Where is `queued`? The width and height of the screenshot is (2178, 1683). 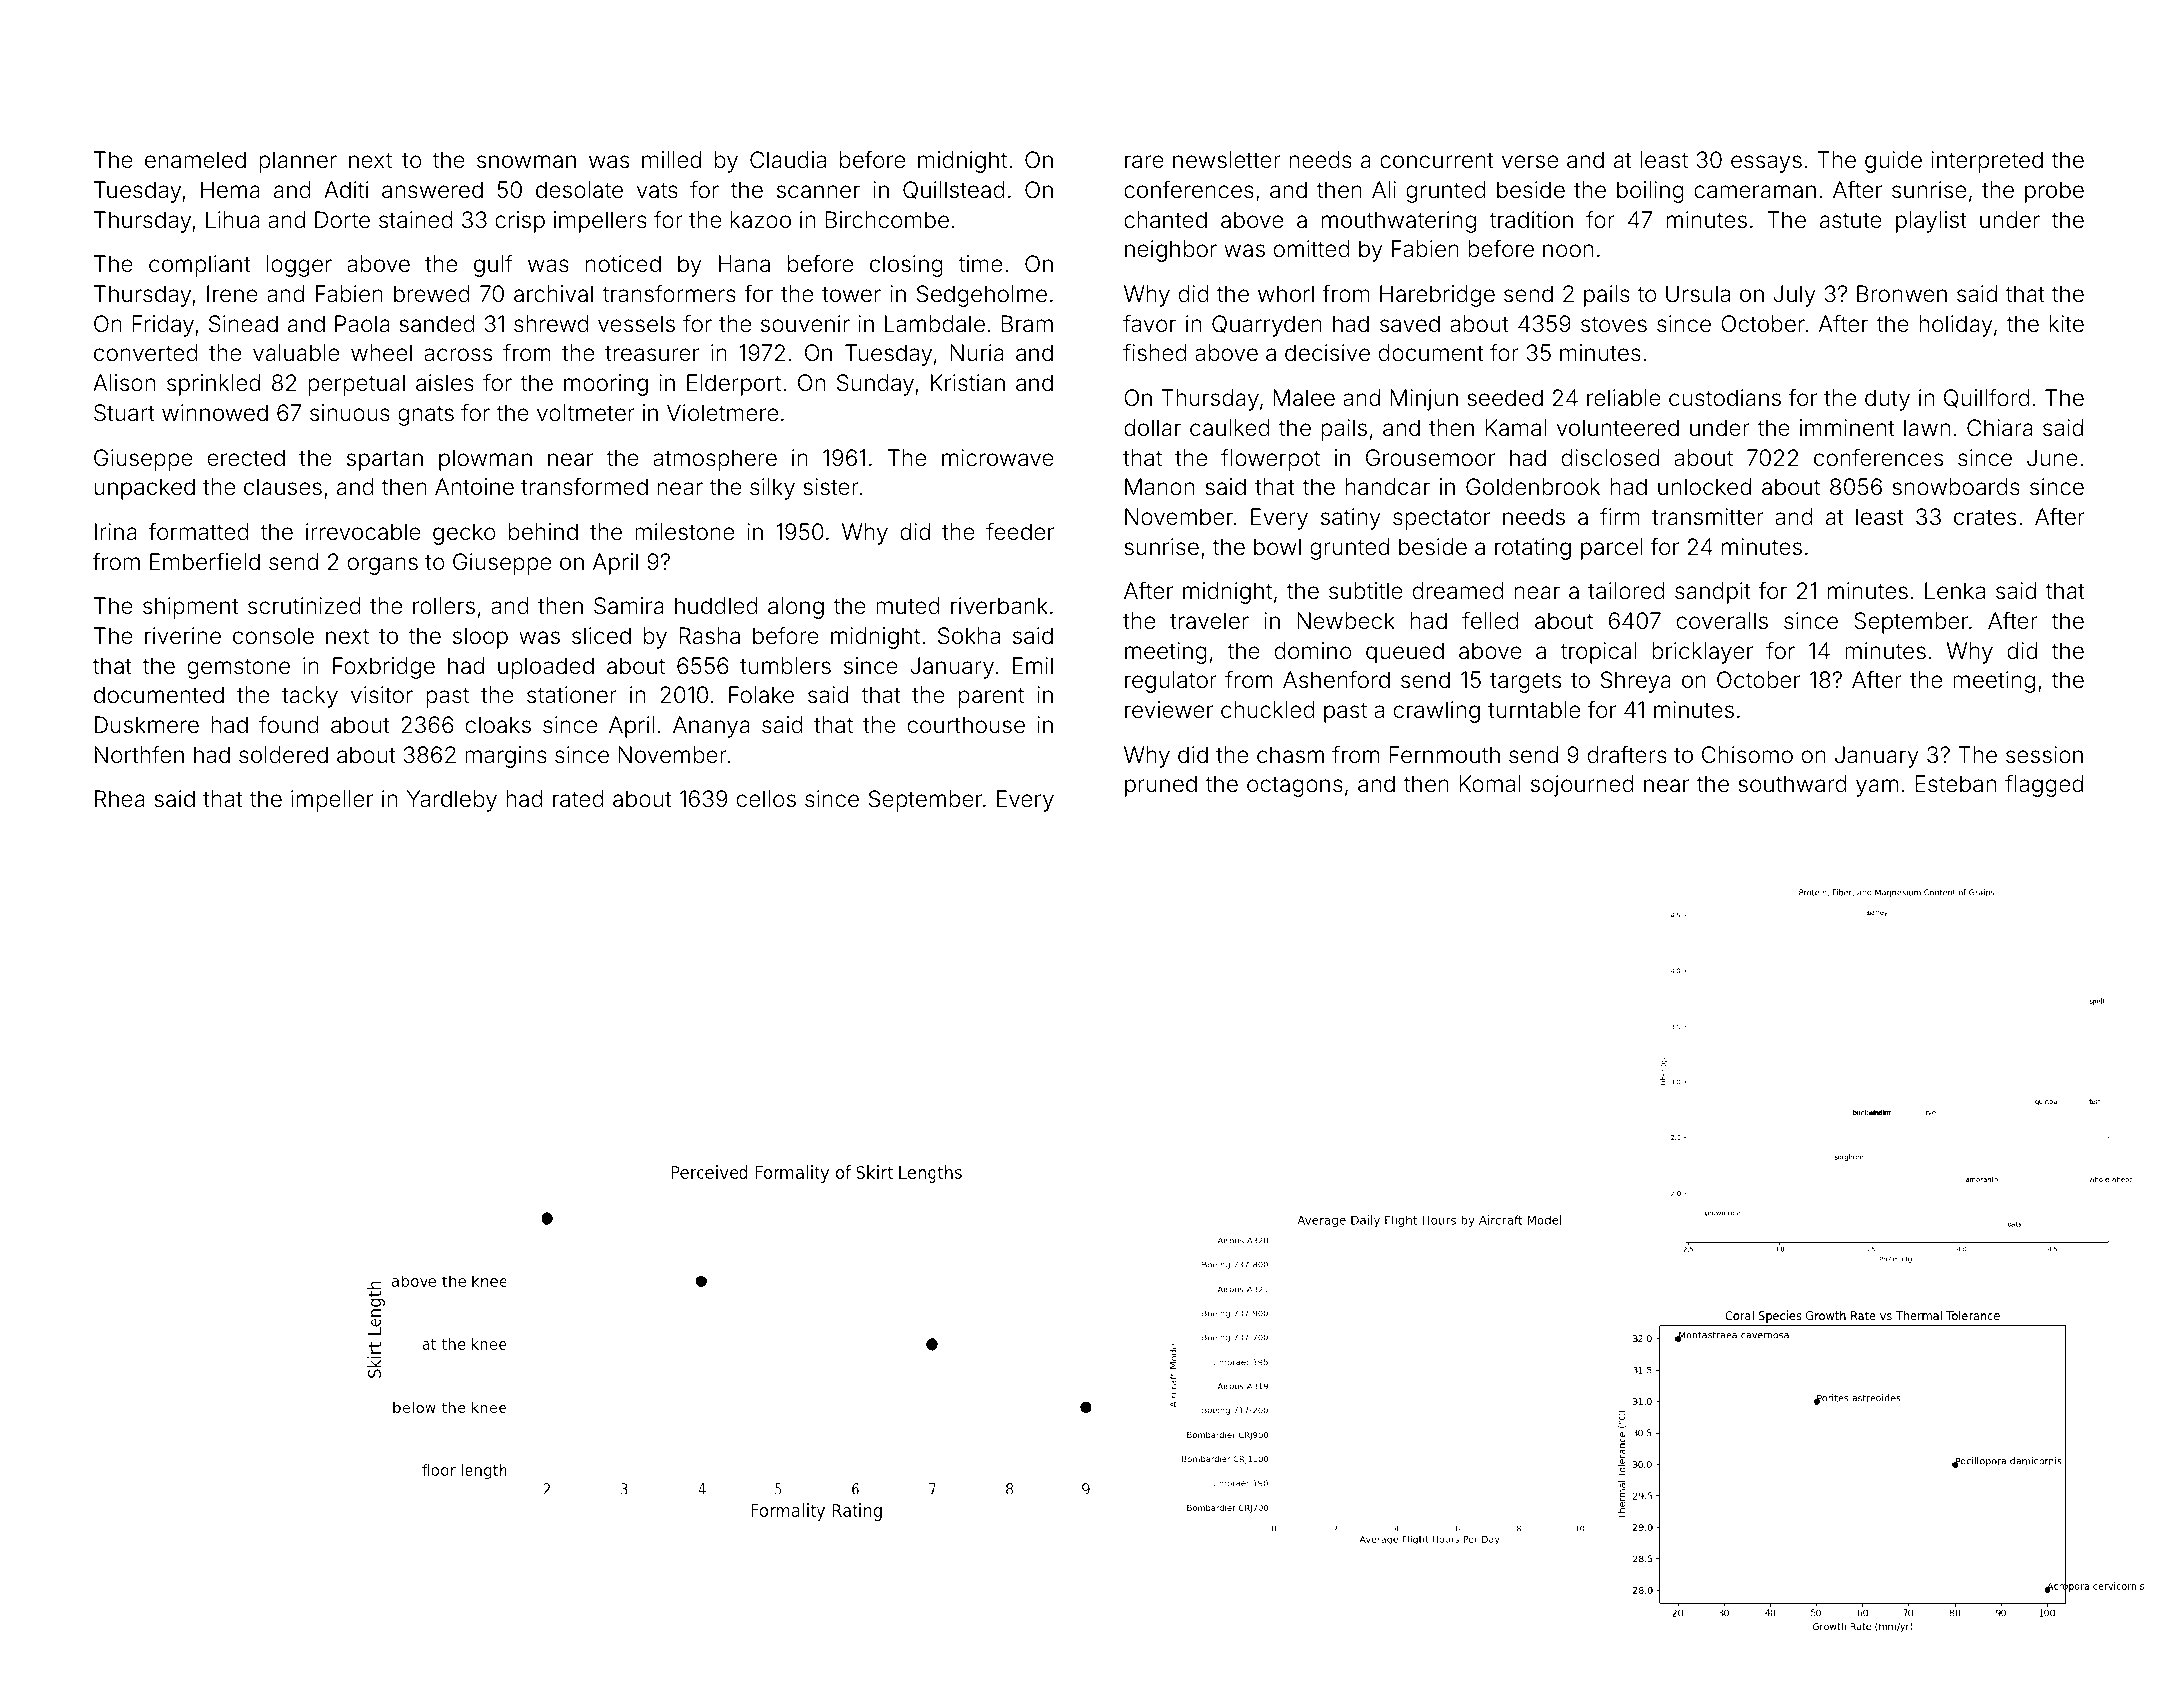
queued is located at coordinates (1405, 653).
